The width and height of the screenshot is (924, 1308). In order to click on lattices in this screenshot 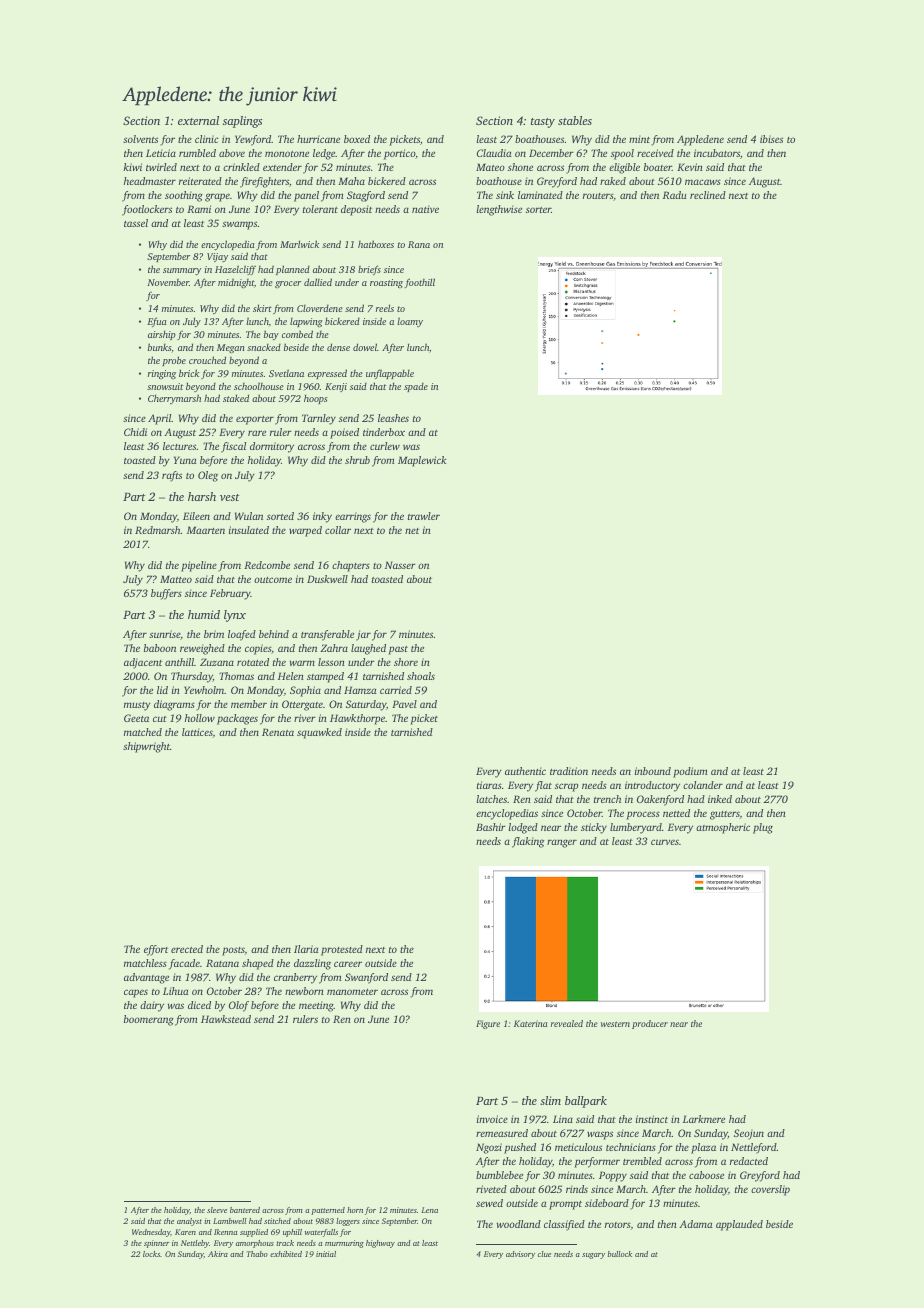, I will do `click(197, 732)`.
